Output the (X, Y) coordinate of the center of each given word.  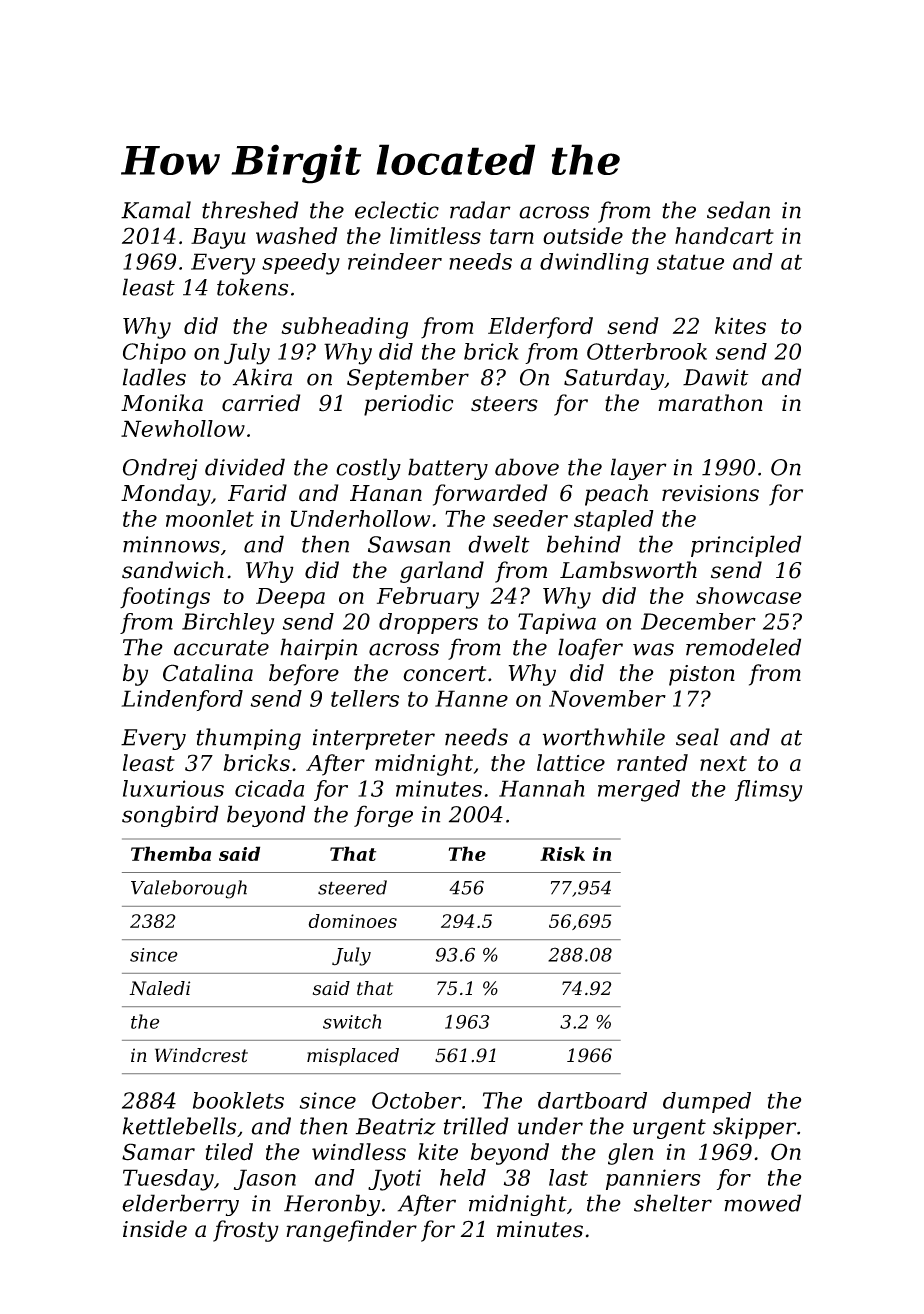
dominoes (352, 921)
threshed (250, 210)
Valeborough (189, 889)
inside (155, 1229)
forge (383, 816)
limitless (435, 236)
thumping (248, 739)
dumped (707, 1102)
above (527, 467)
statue (690, 262)
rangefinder (351, 1231)
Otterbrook (647, 351)
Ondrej (160, 469)
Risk (562, 853)
